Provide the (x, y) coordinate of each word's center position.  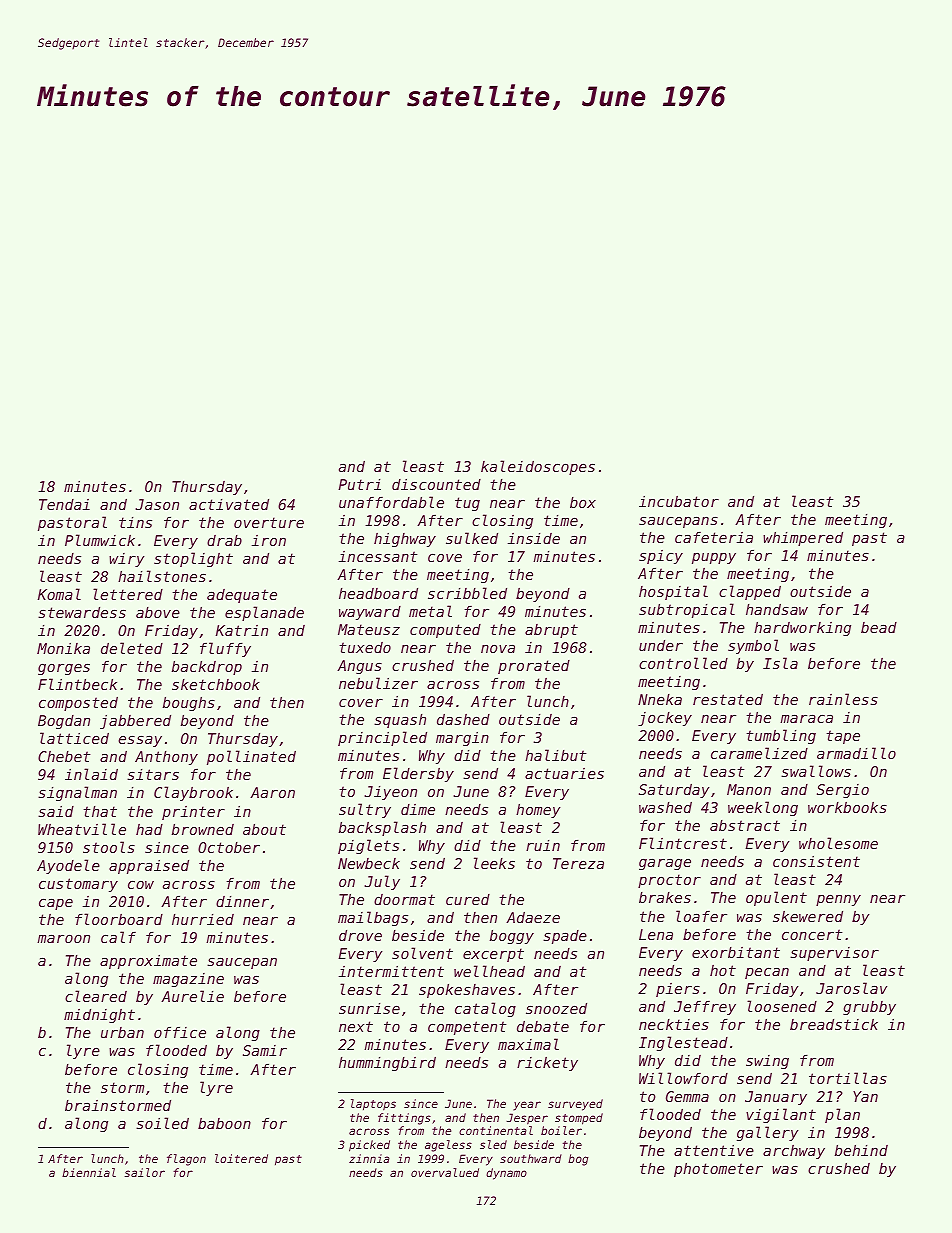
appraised (149, 867)
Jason (157, 504)
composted (78, 704)
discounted (436, 484)
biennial (89, 1172)
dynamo (506, 1174)
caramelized (759, 753)
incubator (679, 501)
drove (360, 935)
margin (462, 739)
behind (861, 1150)
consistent (816, 861)
